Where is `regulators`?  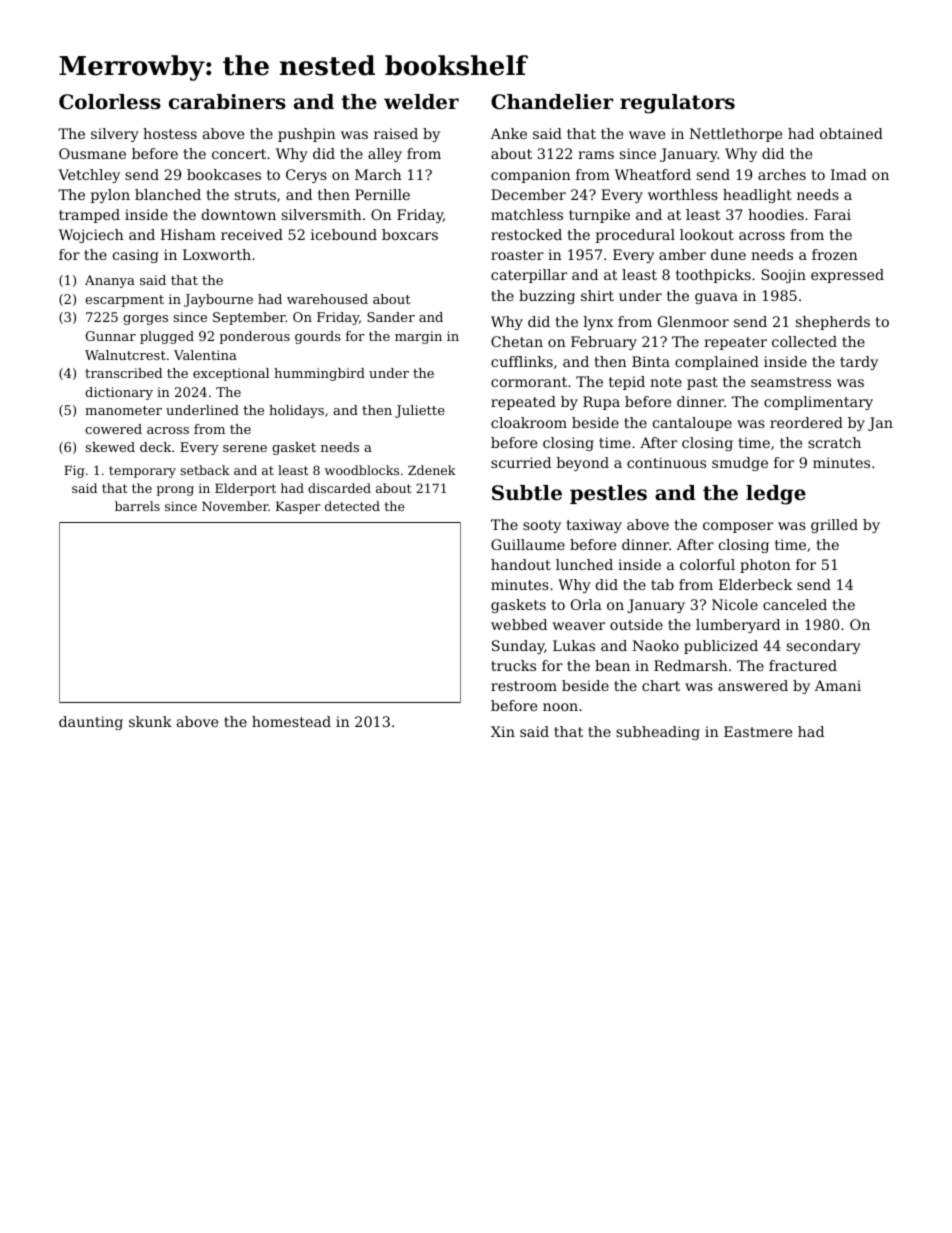 regulators is located at coordinates (677, 104).
